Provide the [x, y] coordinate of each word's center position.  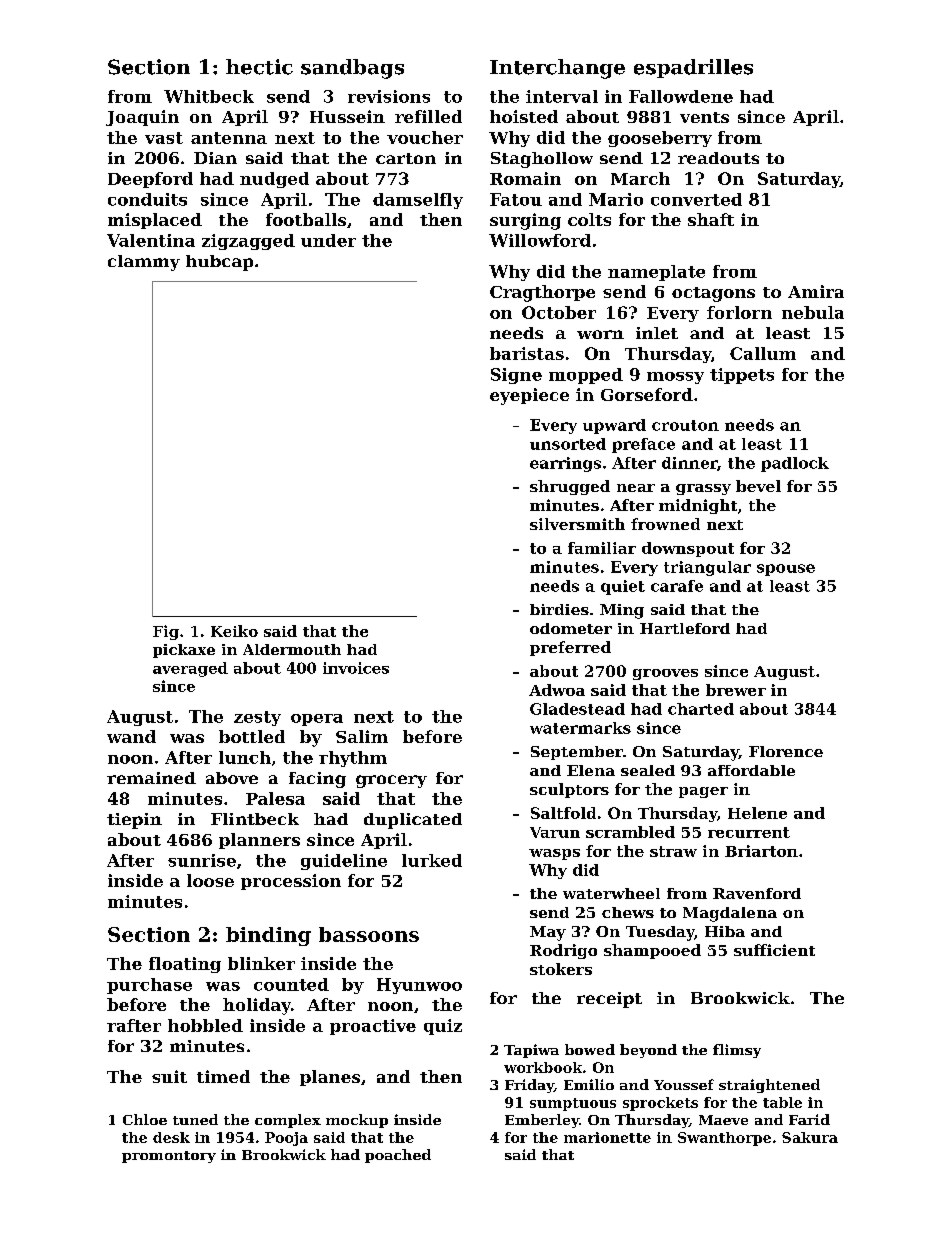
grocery [391, 781]
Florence [786, 751]
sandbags [352, 69]
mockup [357, 1121]
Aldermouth [292, 649]
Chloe [145, 1119]
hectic [259, 67]
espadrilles [693, 68]
